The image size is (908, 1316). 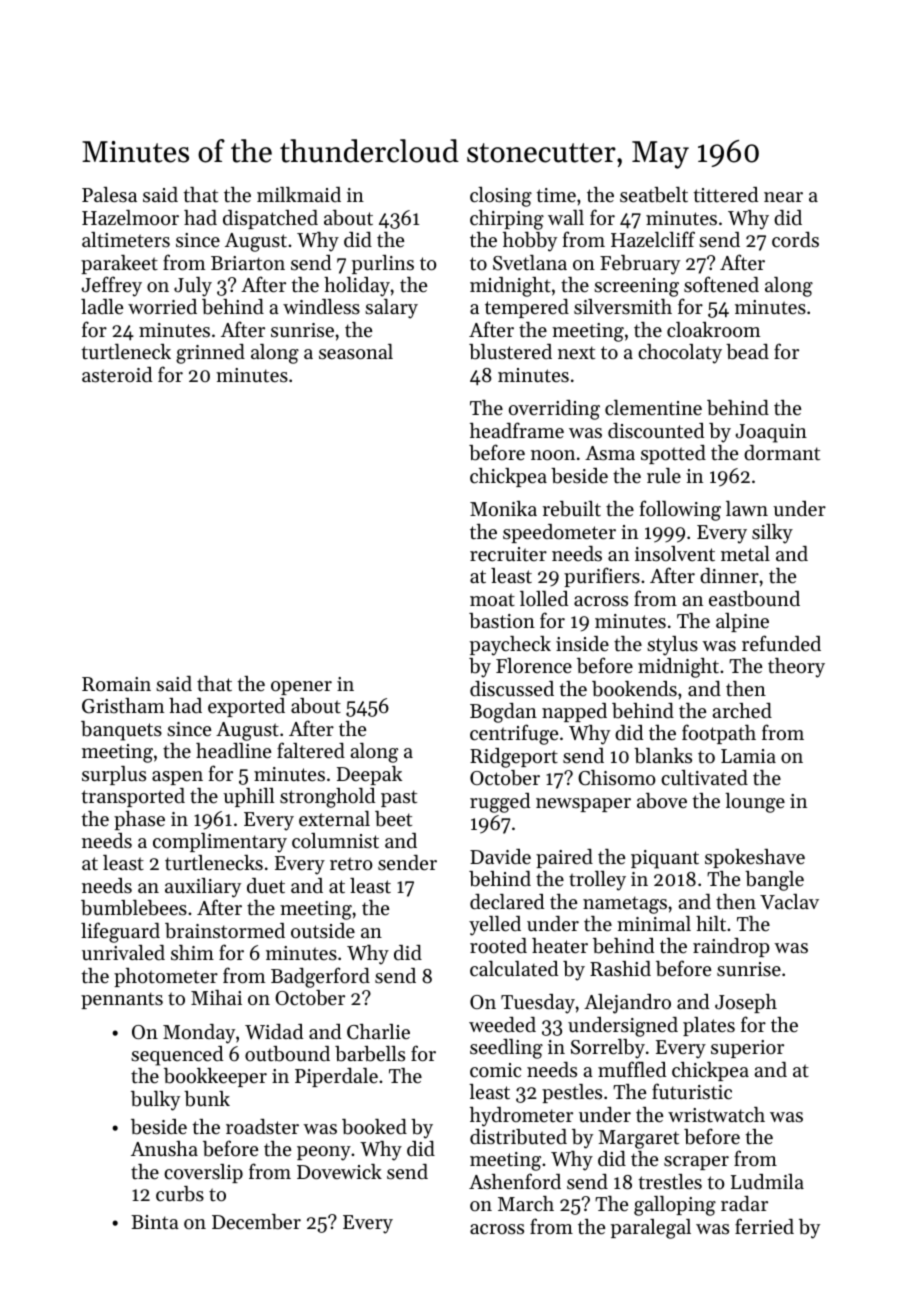 What do you see at coordinates (256, 1222) in the image?
I see `December` at bounding box center [256, 1222].
